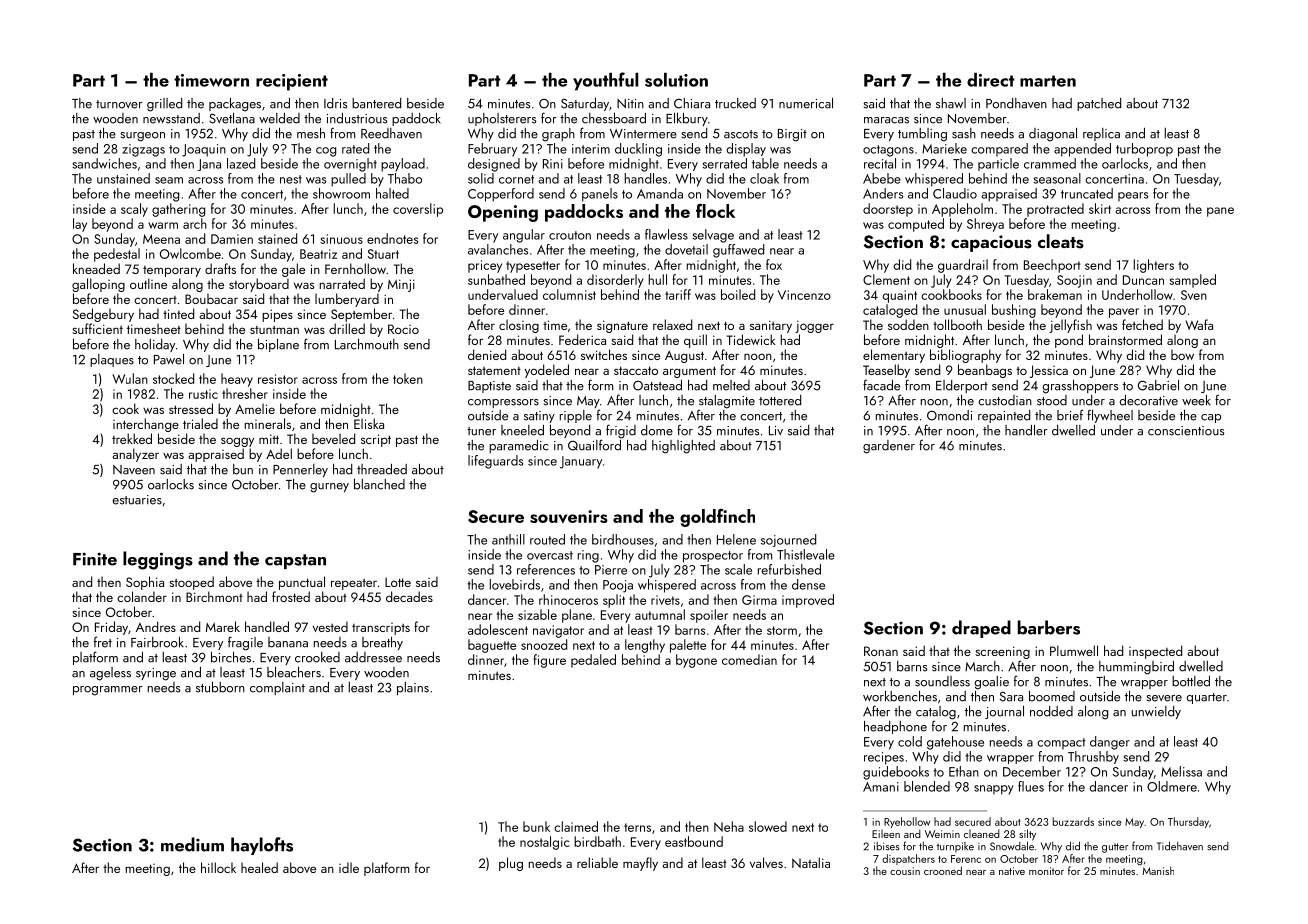  I want to click on nest, so click(291, 179).
